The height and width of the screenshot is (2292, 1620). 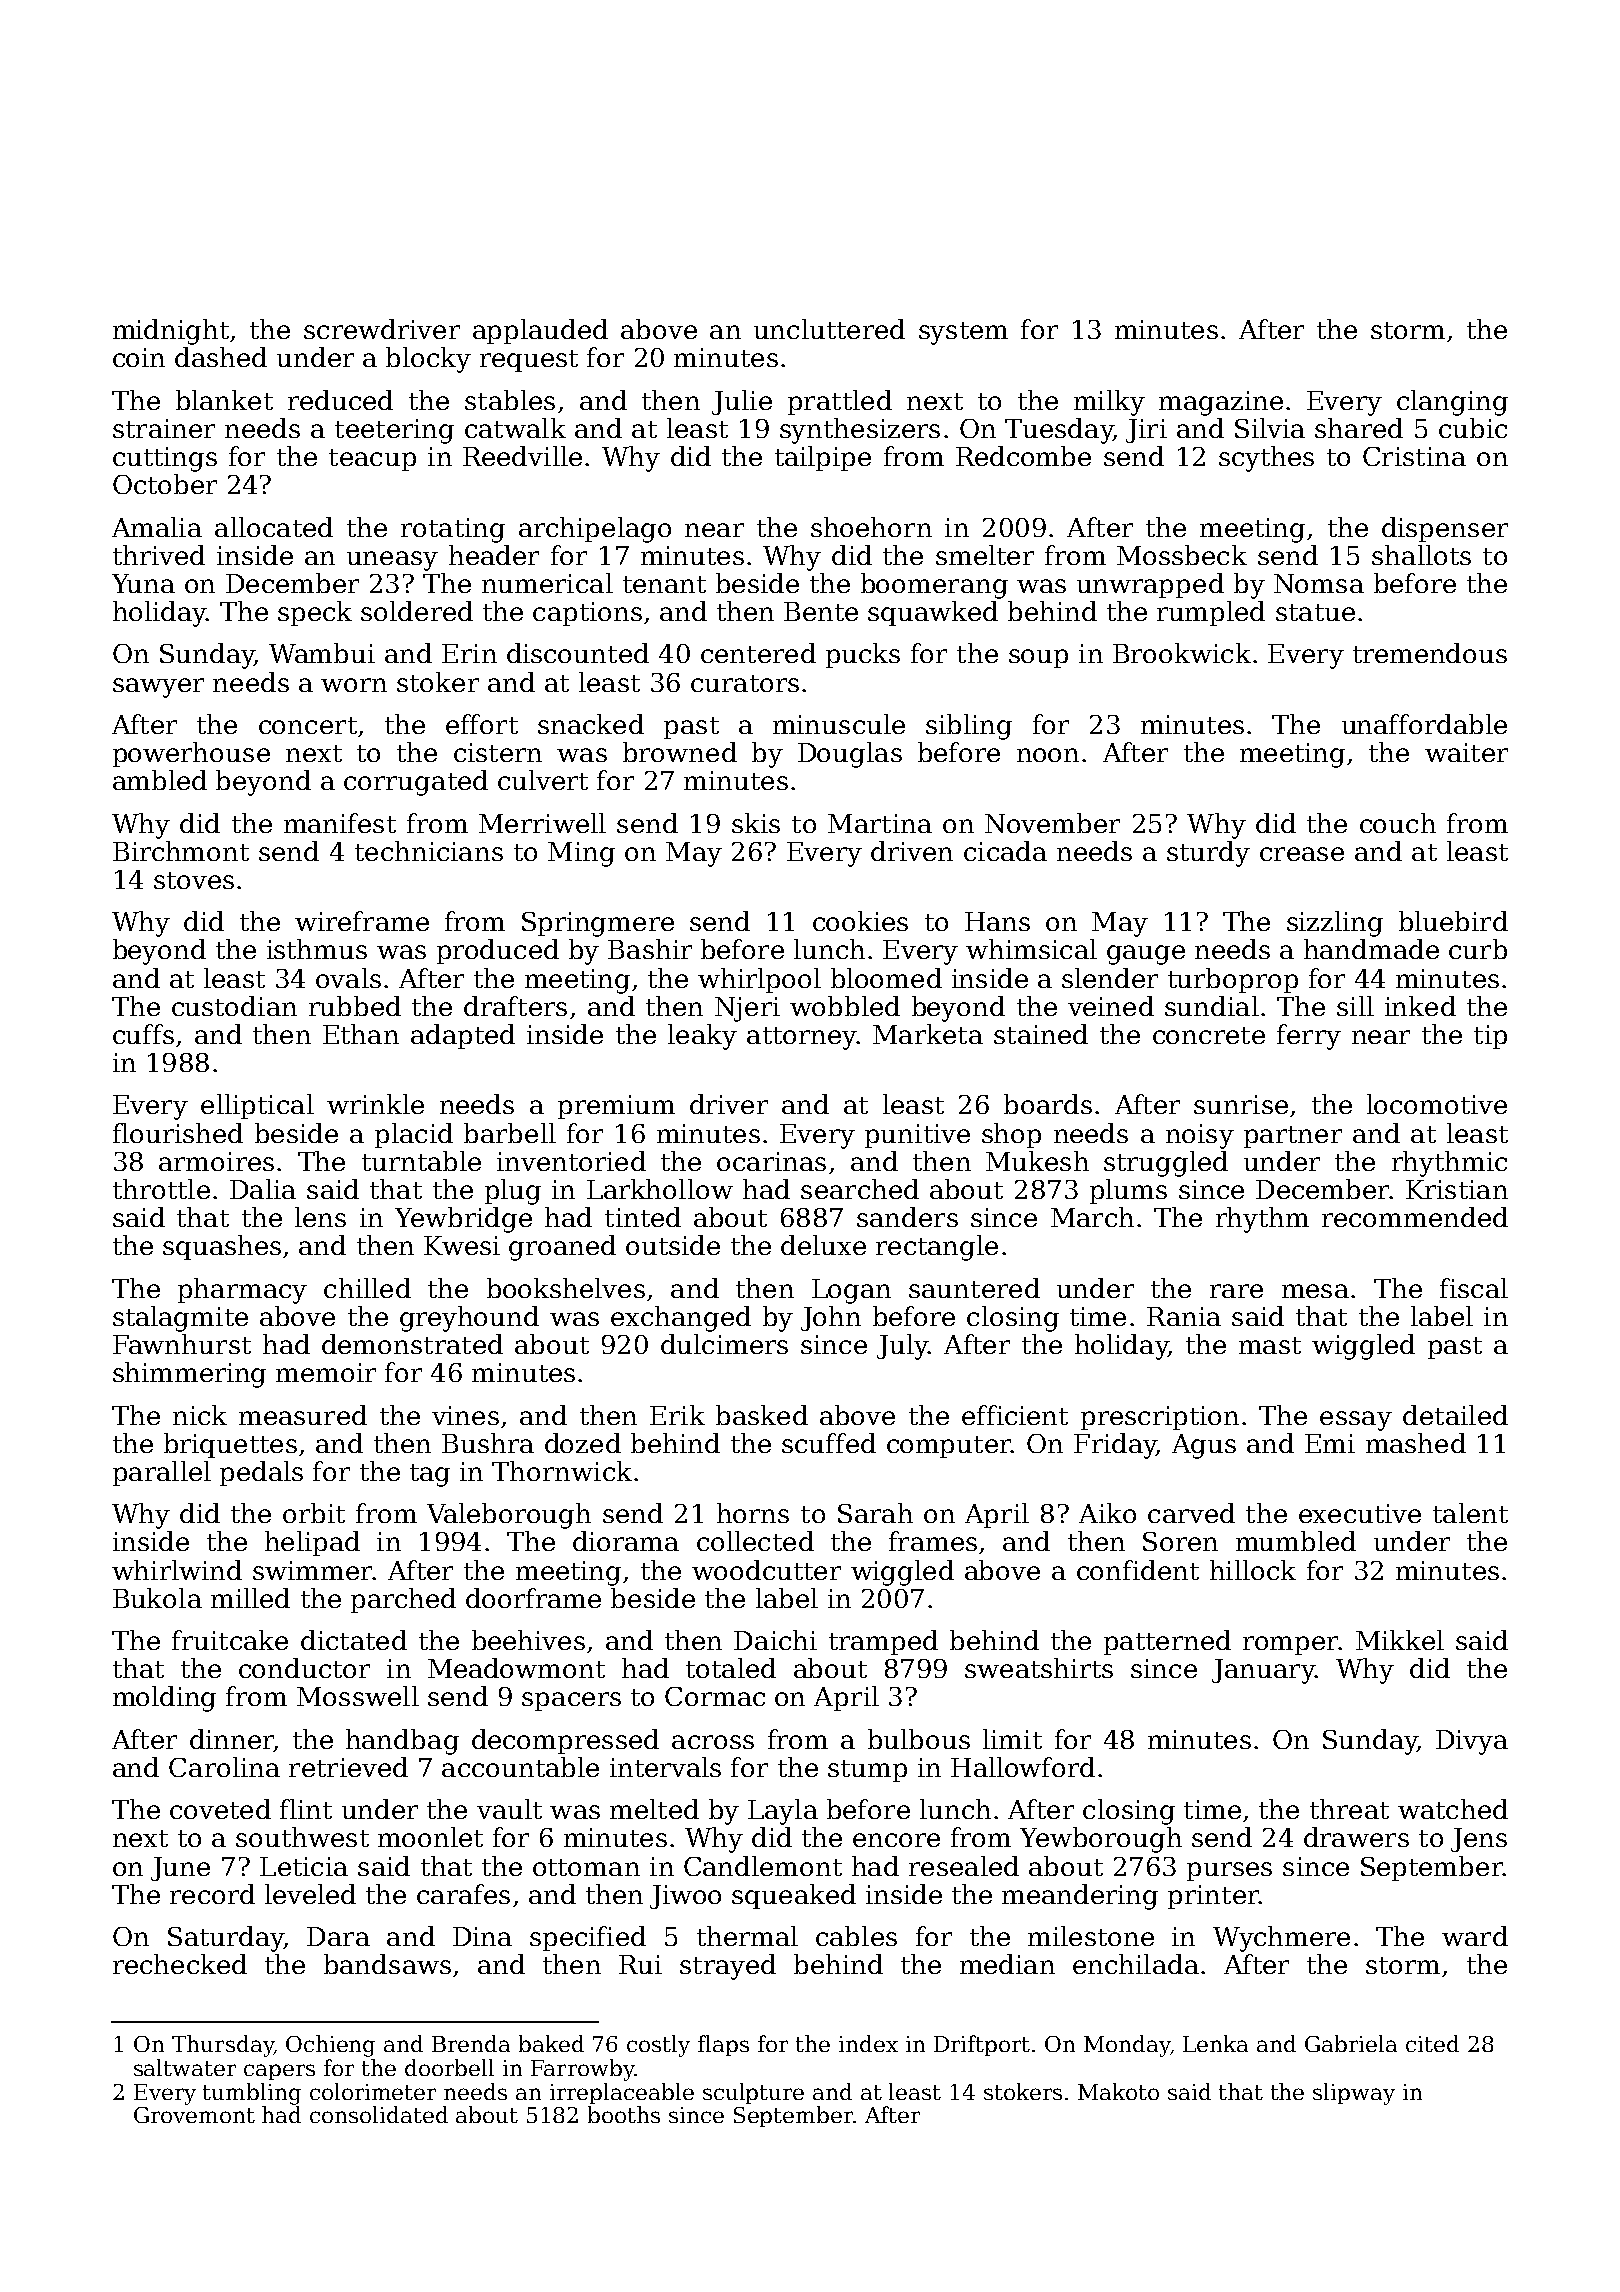 I want to click on demonstrated, so click(x=412, y=1344).
